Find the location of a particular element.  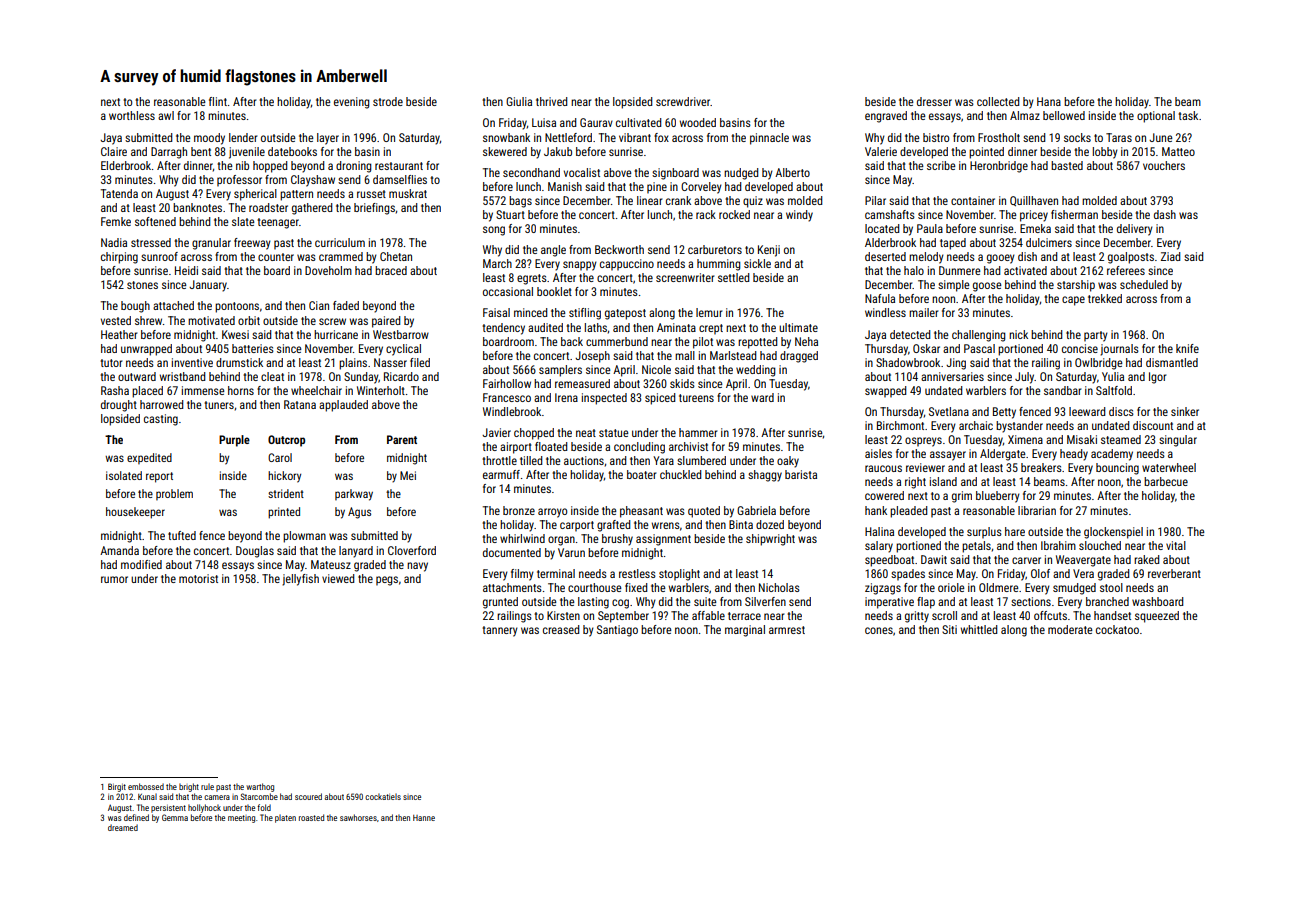

Betty is located at coordinates (1004, 413).
